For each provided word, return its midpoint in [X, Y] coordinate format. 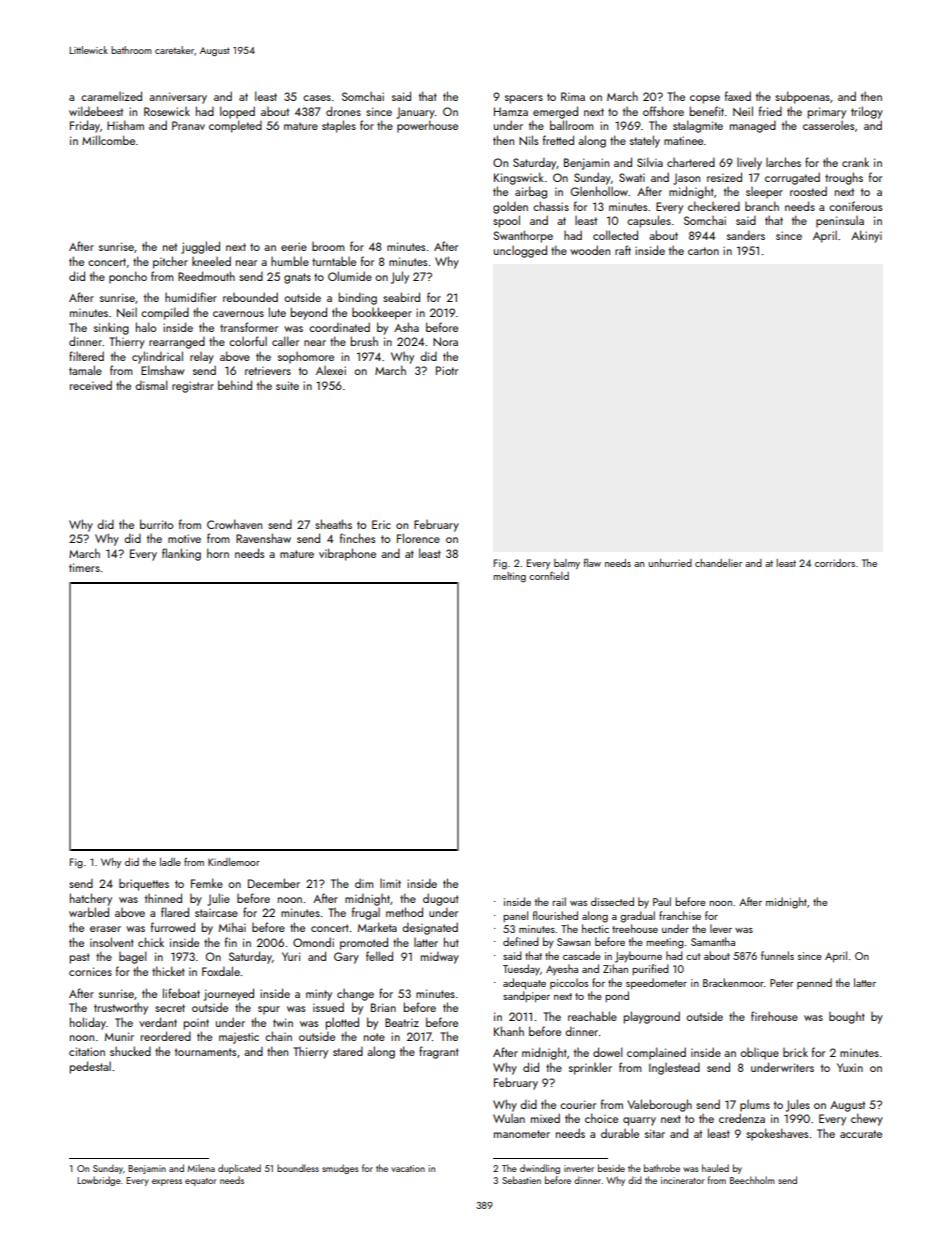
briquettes [144, 885]
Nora [445, 341]
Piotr [447, 370]
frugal [366, 913]
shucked [130, 1051]
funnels [777, 955]
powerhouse [427, 126]
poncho [128, 277]
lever [721, 928]
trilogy [867, 112]
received [91, 385]
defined [521, 941]
